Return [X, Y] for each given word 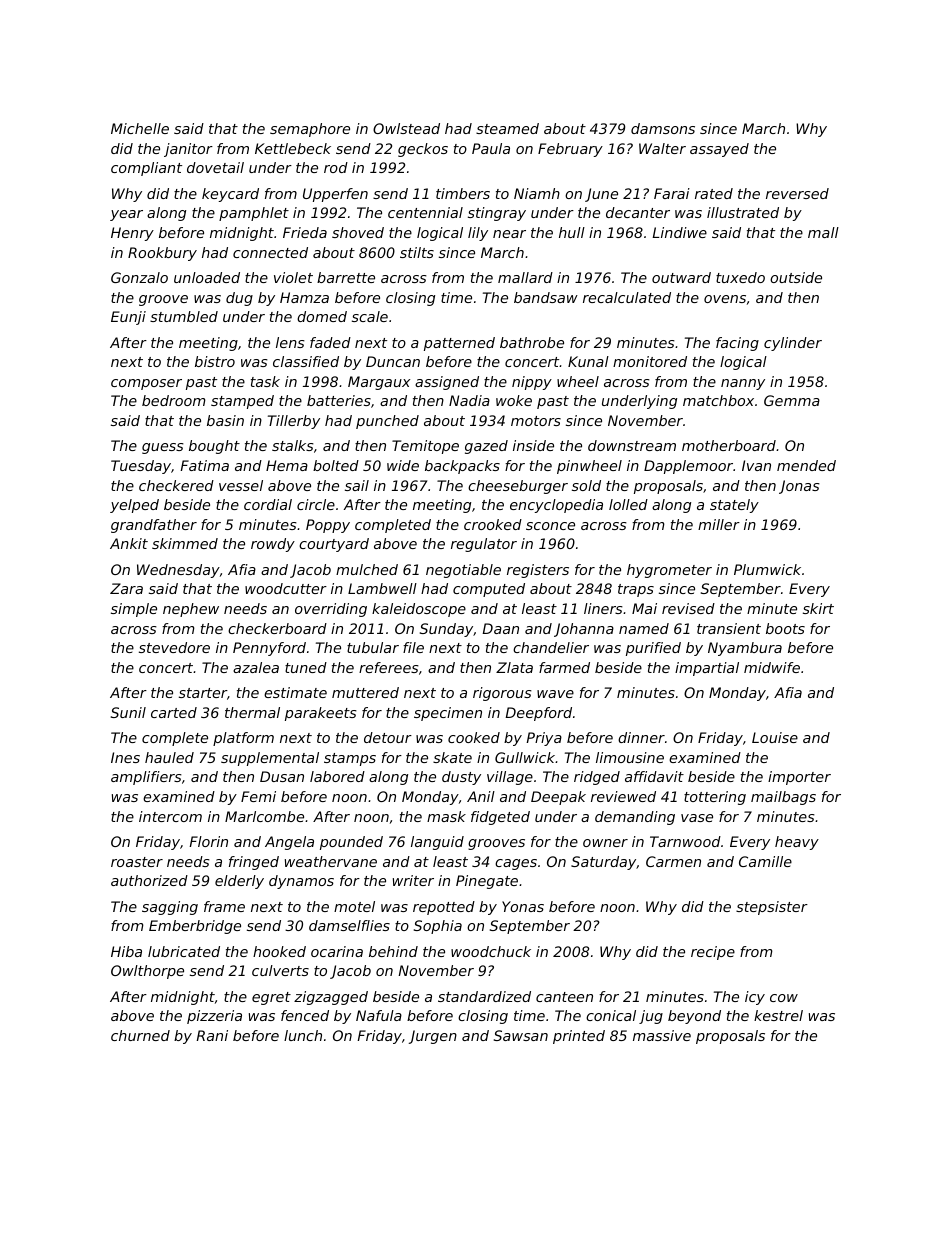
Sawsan [521, 1035]
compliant [146, 169]
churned [140, 1035]
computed [489, 590]
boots [785, 628]
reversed [797, 193]
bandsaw [546, 297]
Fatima [204, 465]
